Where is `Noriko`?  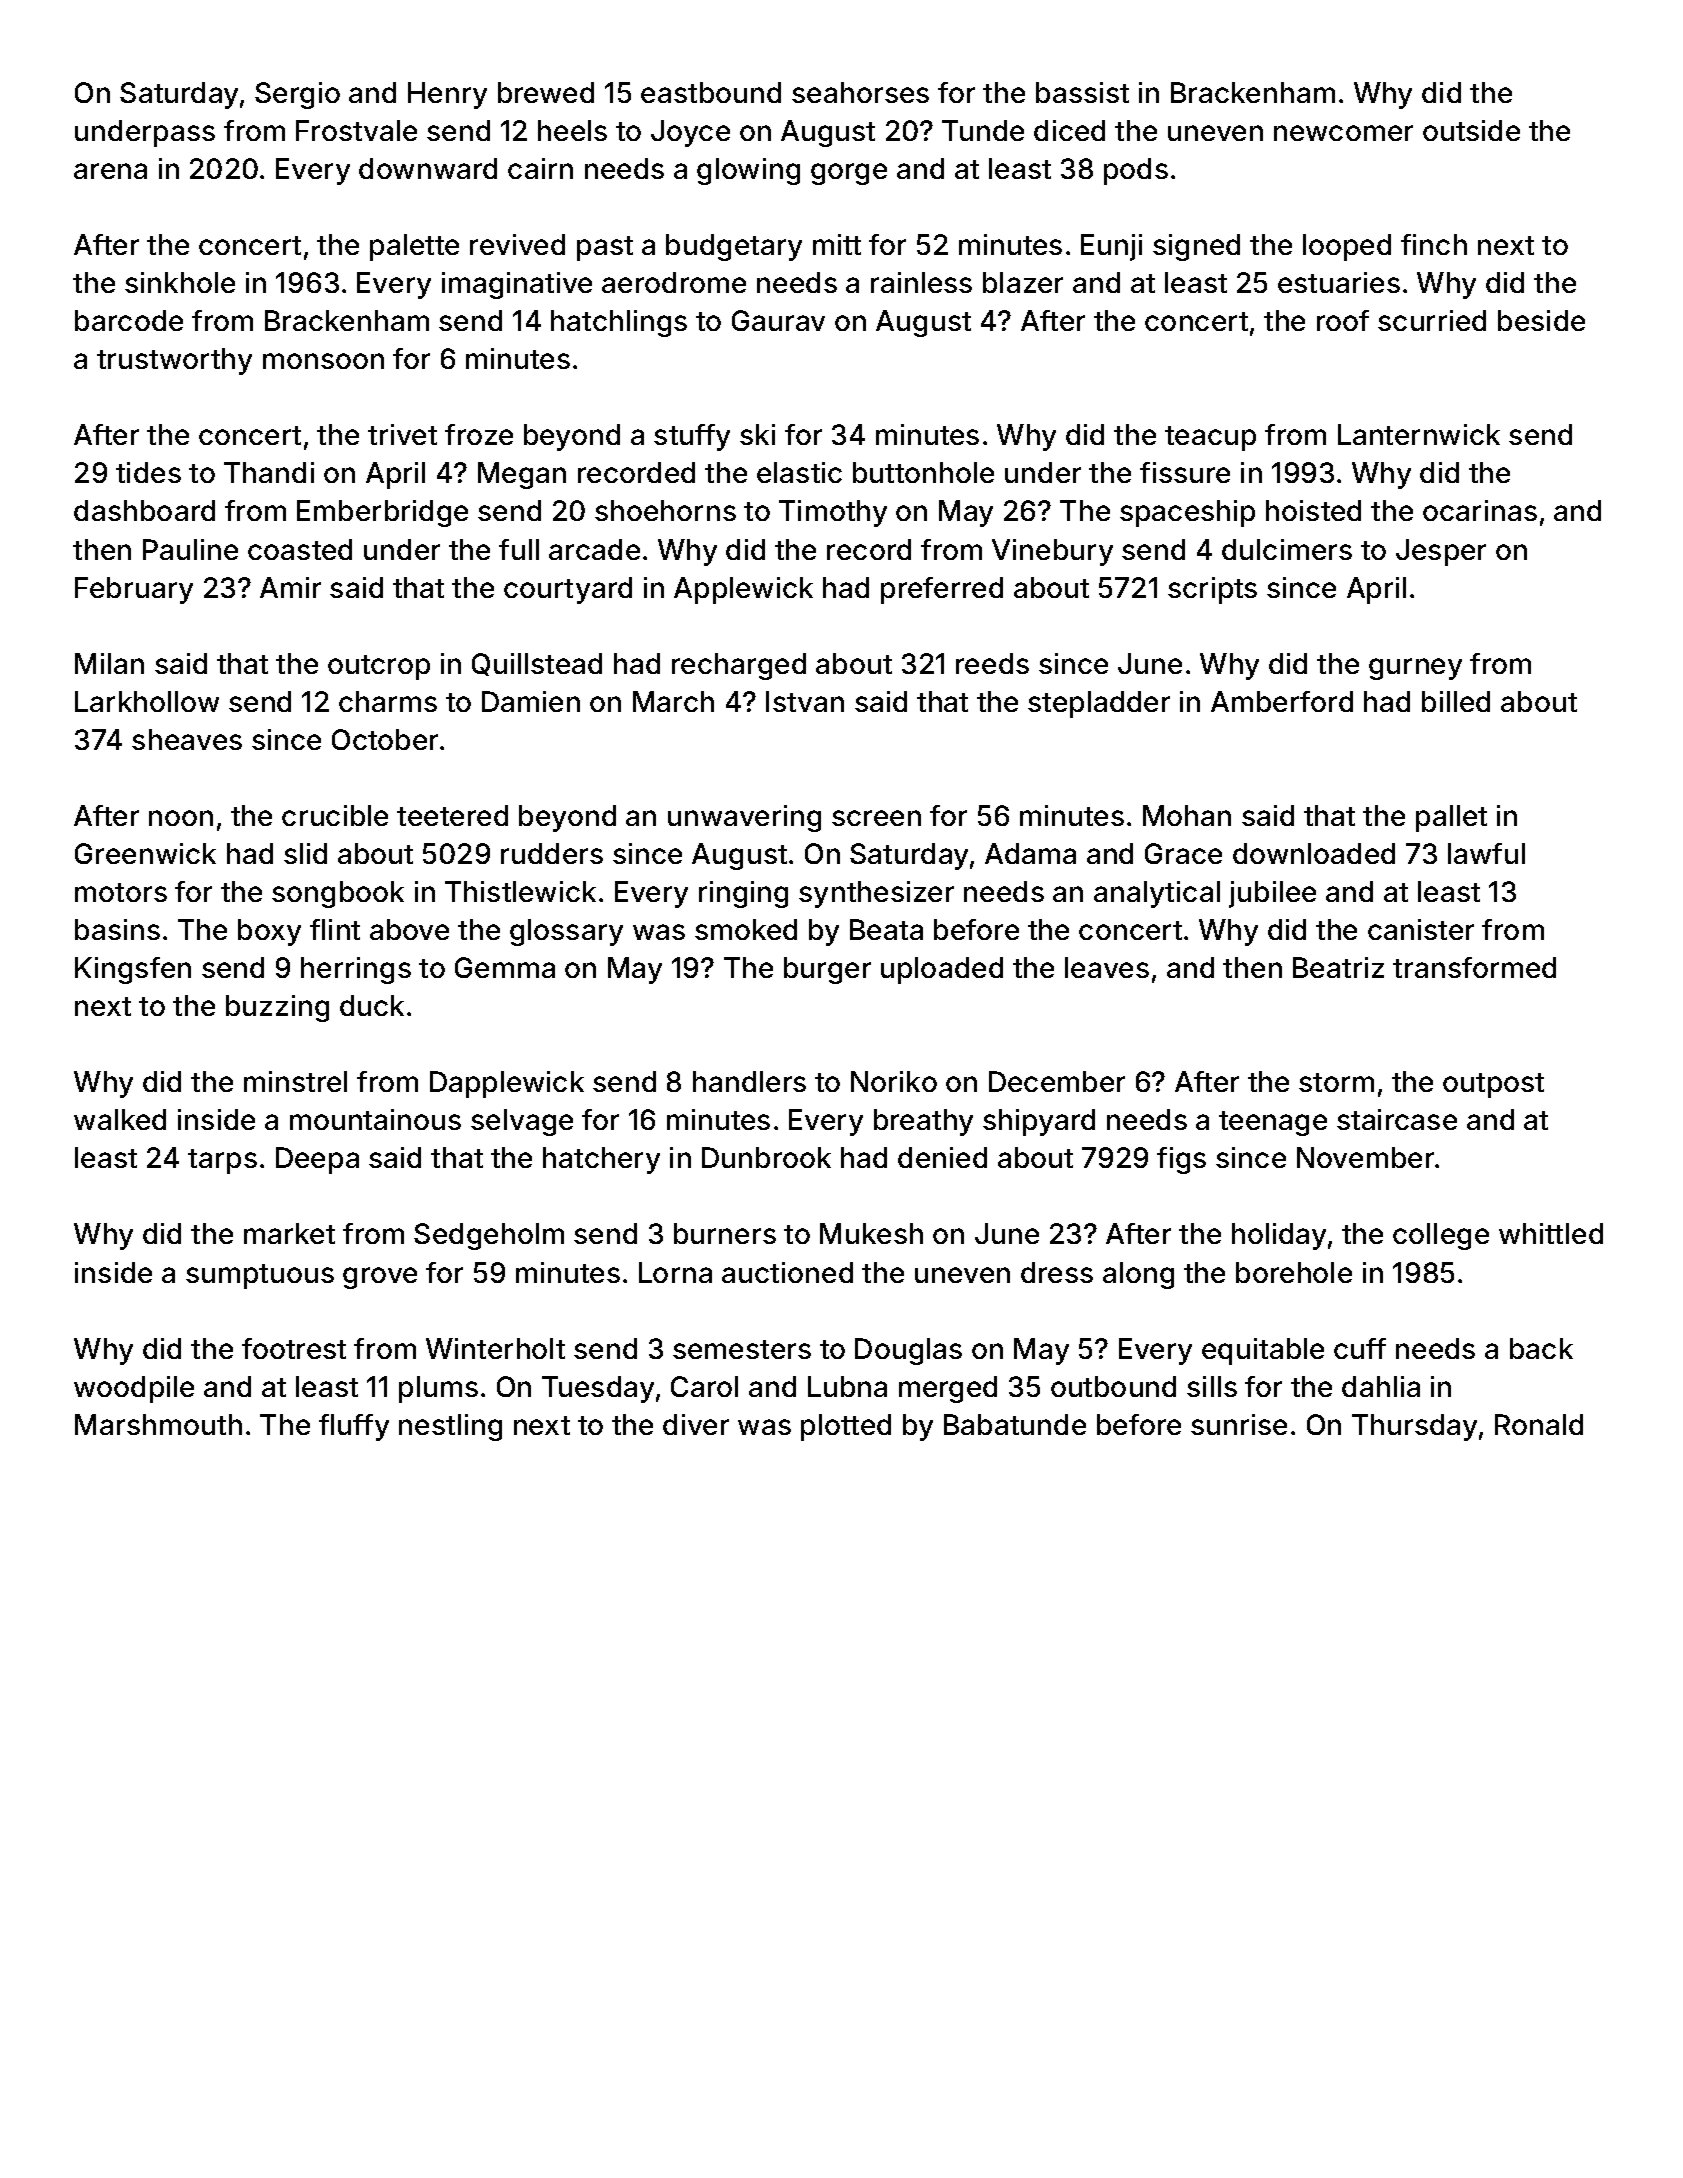 Noriko is located at coordinates (894, 1081).
